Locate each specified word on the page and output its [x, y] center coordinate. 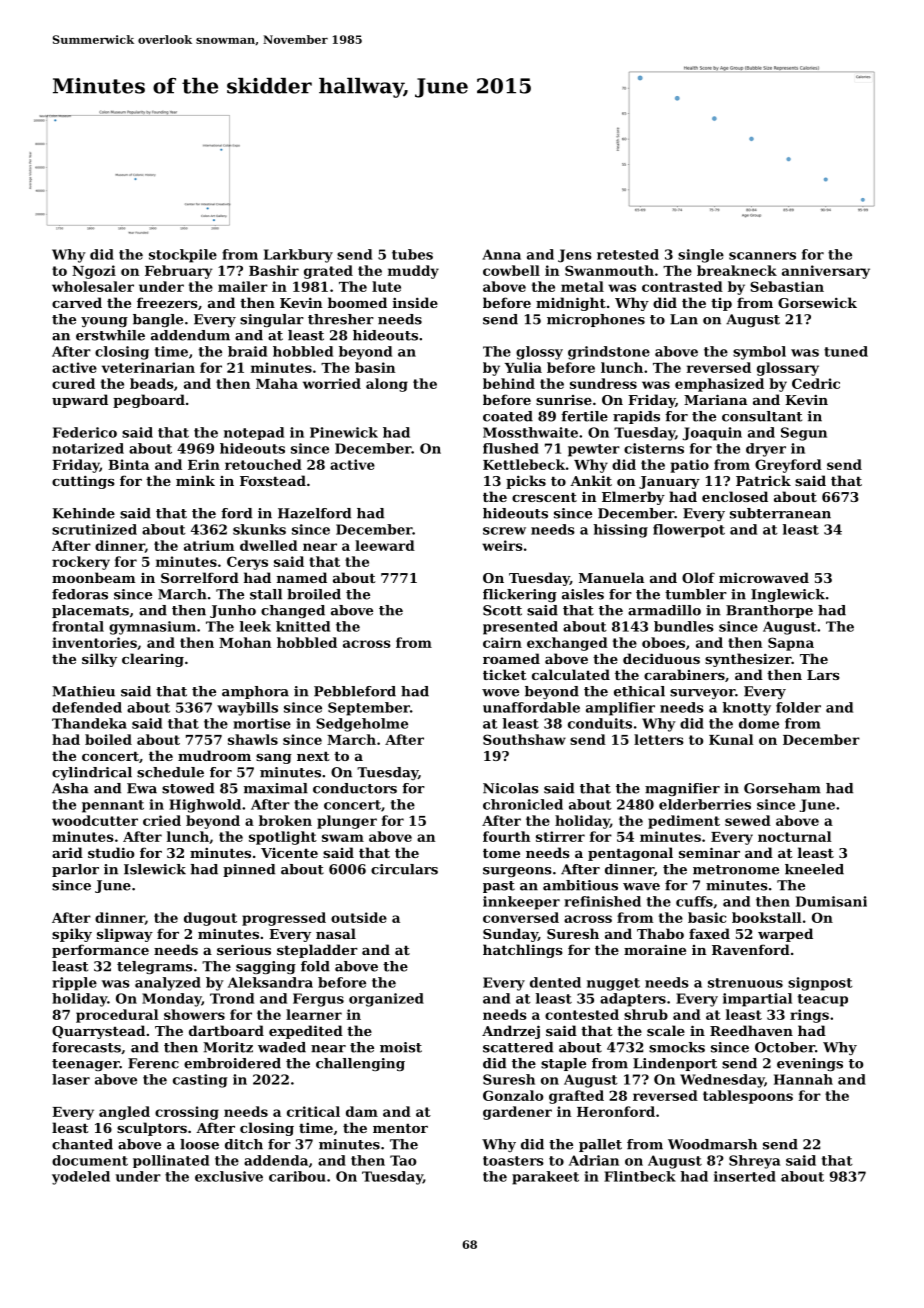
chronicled [523, 804]
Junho [233, 611]
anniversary [826, 272]
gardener [517, 1113]
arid [67, 852]
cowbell [511, 270]
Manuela [611, 577]
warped [785, 935]
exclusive [229, 1176]
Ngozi [94, 272]
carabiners [684, 674]
